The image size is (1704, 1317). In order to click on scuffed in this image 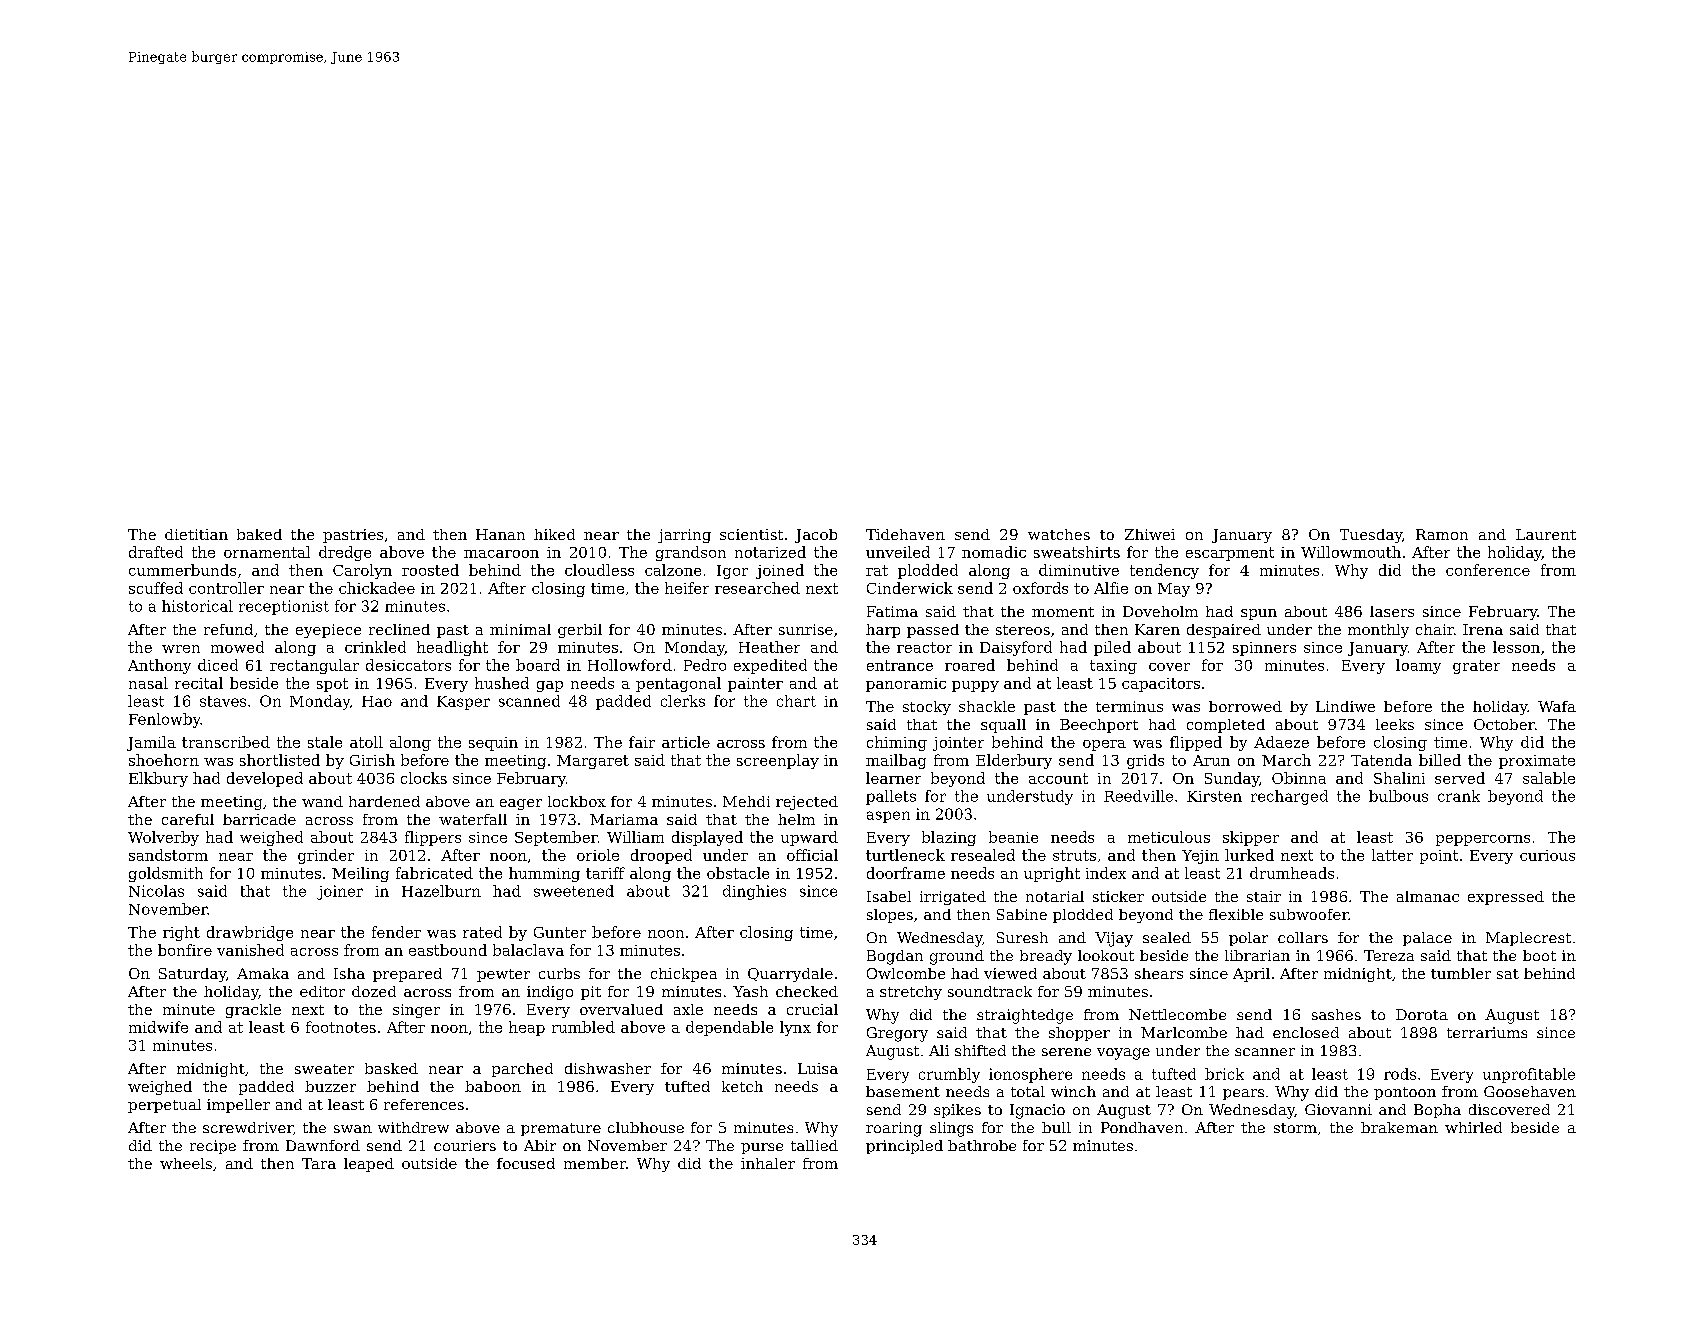, I will do `click(156, 588)`.
